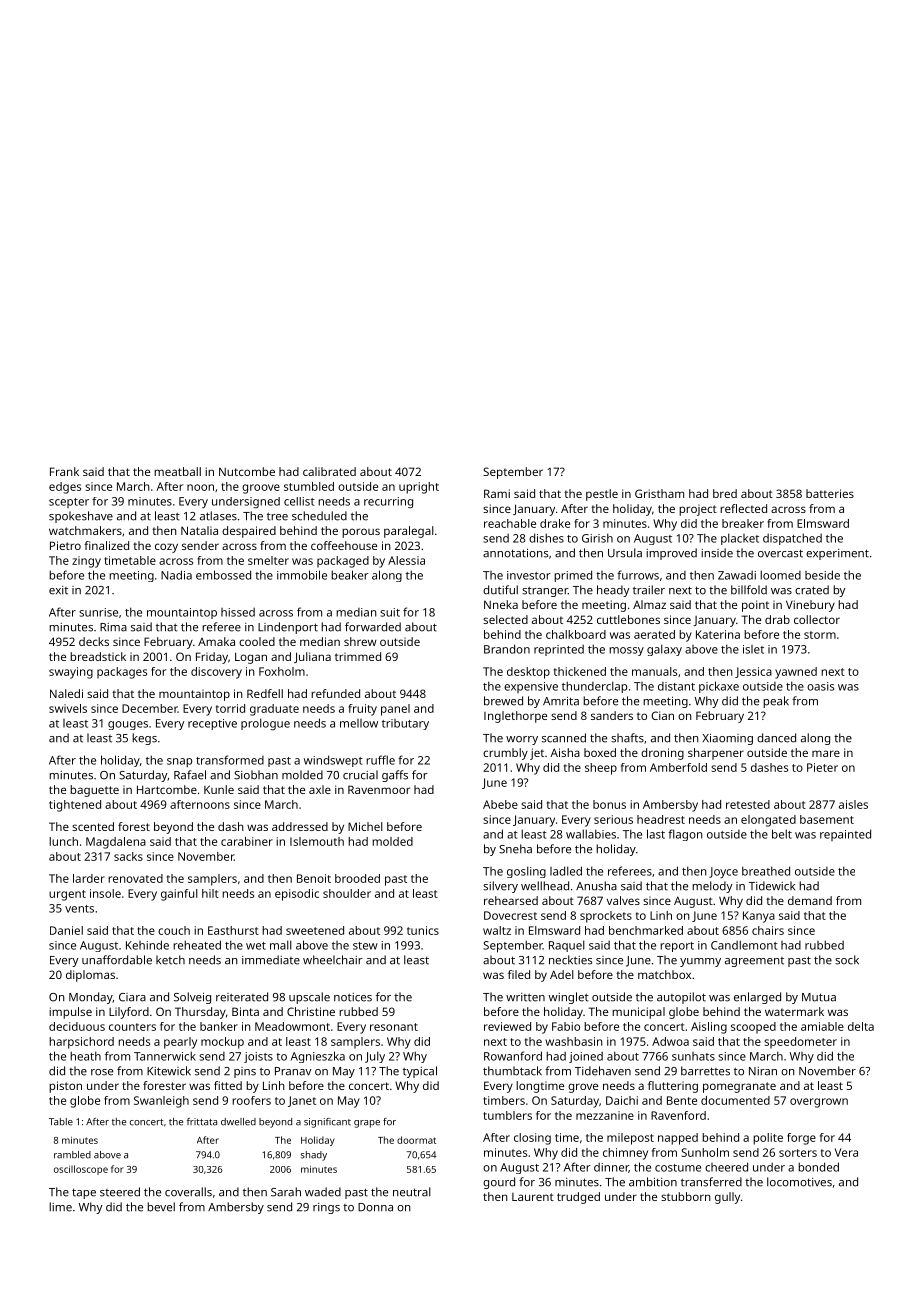 The width and height of the document is (924, 1308). Describe the element at coordinates (820, 635) in the document. I see `storm` at that location.
